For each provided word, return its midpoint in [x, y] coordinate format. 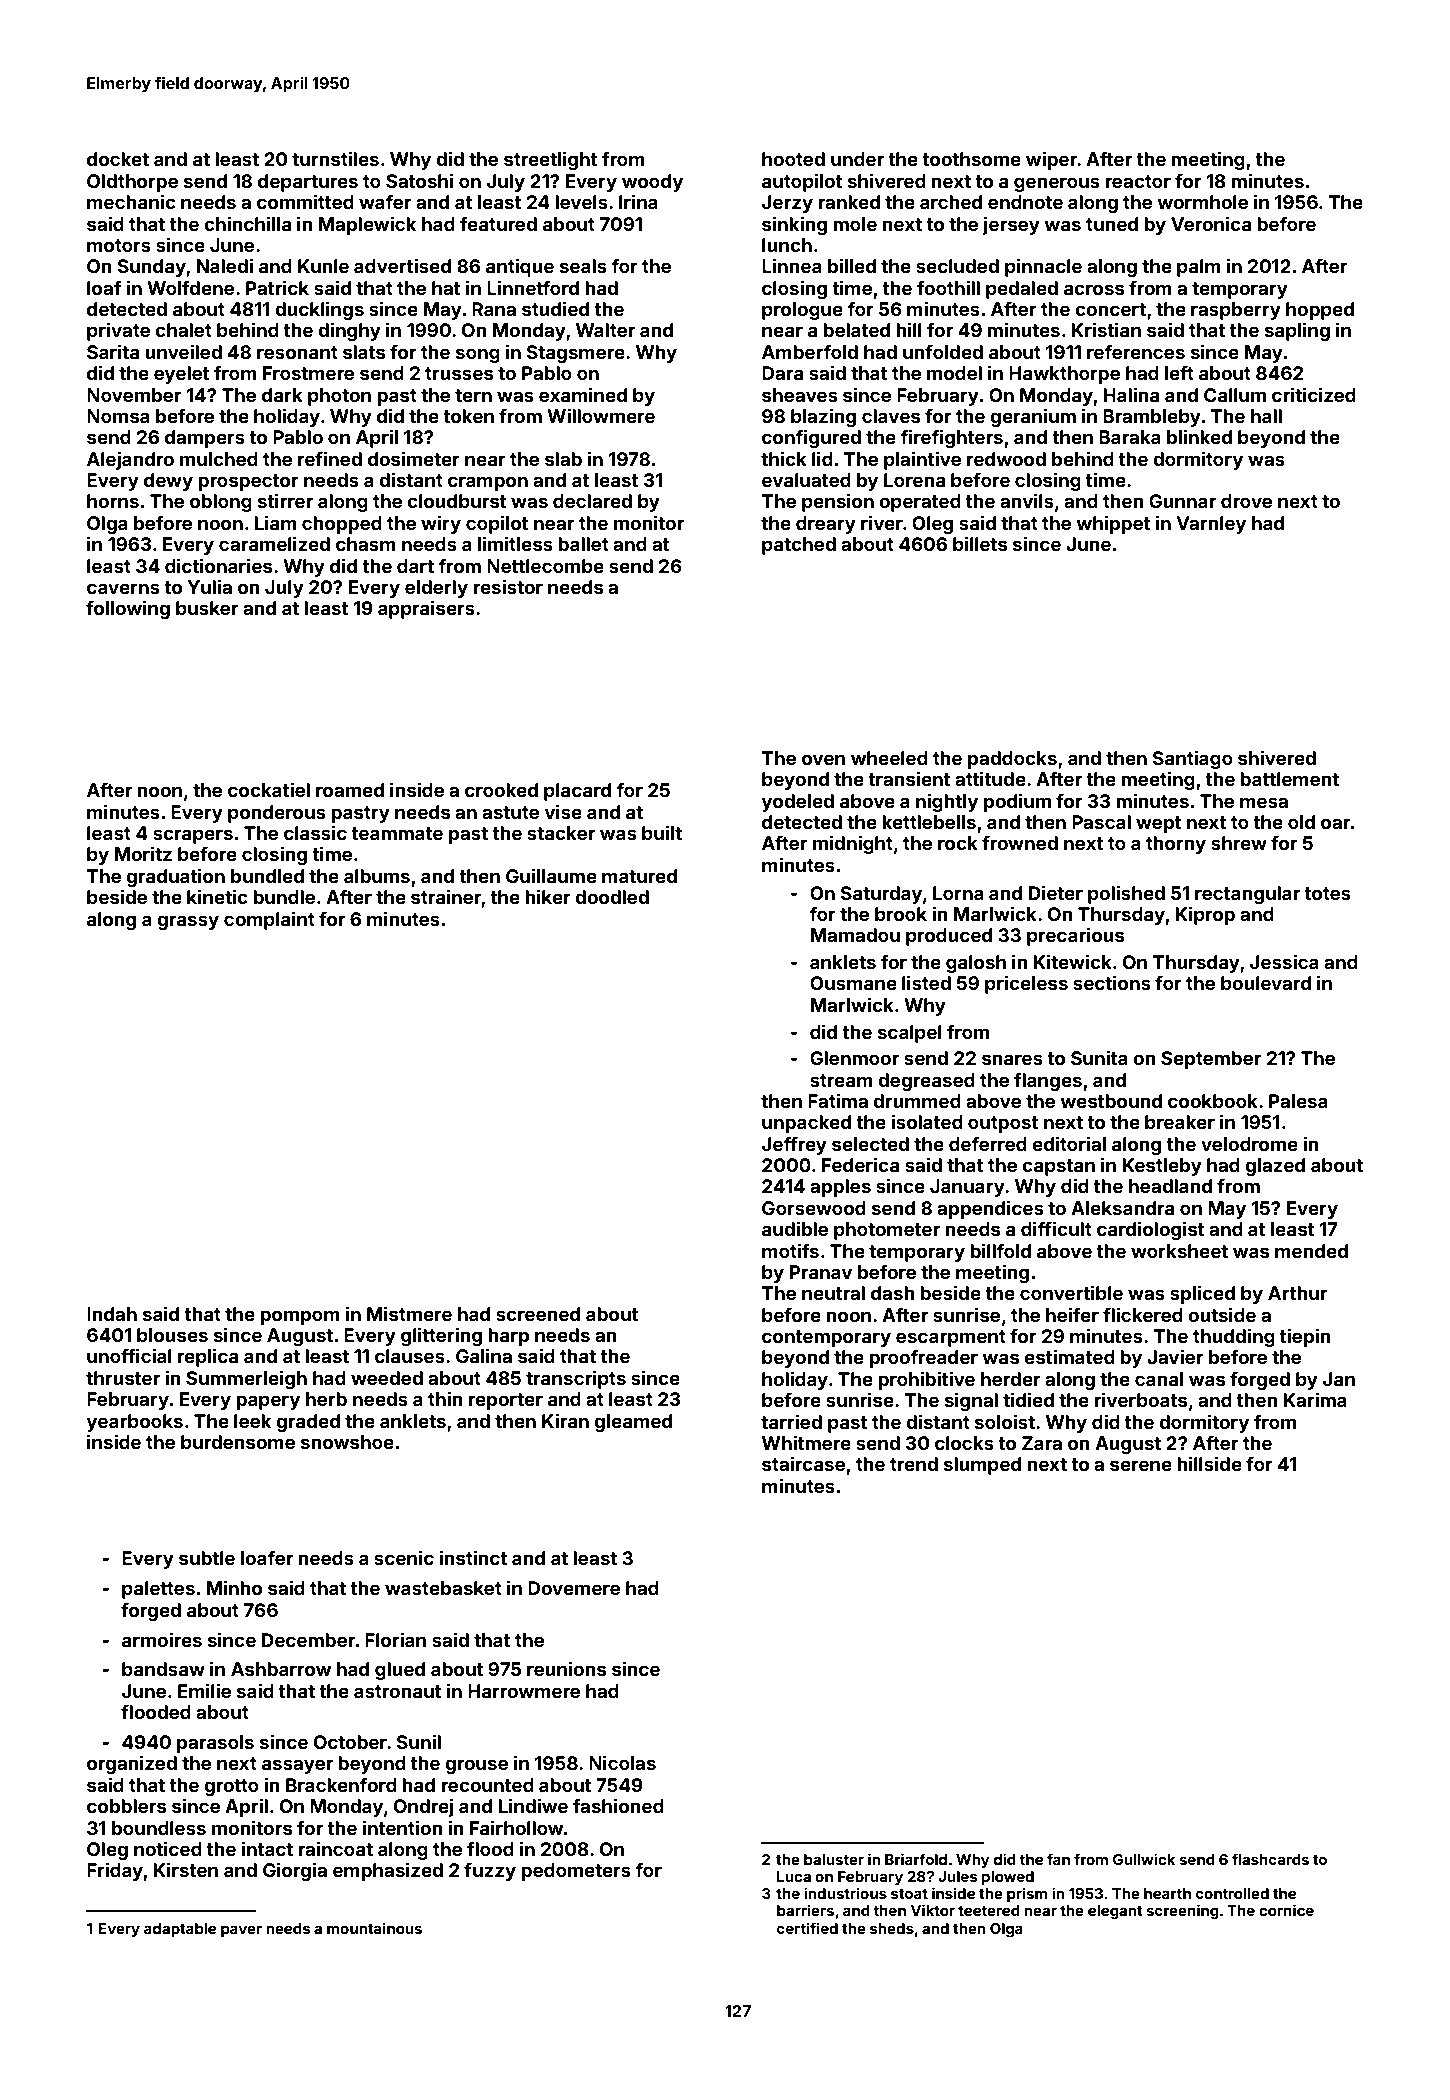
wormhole [1202, 202]
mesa [1264, 802]
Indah [112, 1314]
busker [207, 608]
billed [852, 265]
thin [445, 1398]
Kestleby [1162, 1167]
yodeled [798, 803]
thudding [1234, 1337]
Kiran [565, 1420]
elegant [1115, 1912]
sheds [892, 1928]
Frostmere [308, 373]
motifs [790, 1250]
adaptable [180, 1930]
